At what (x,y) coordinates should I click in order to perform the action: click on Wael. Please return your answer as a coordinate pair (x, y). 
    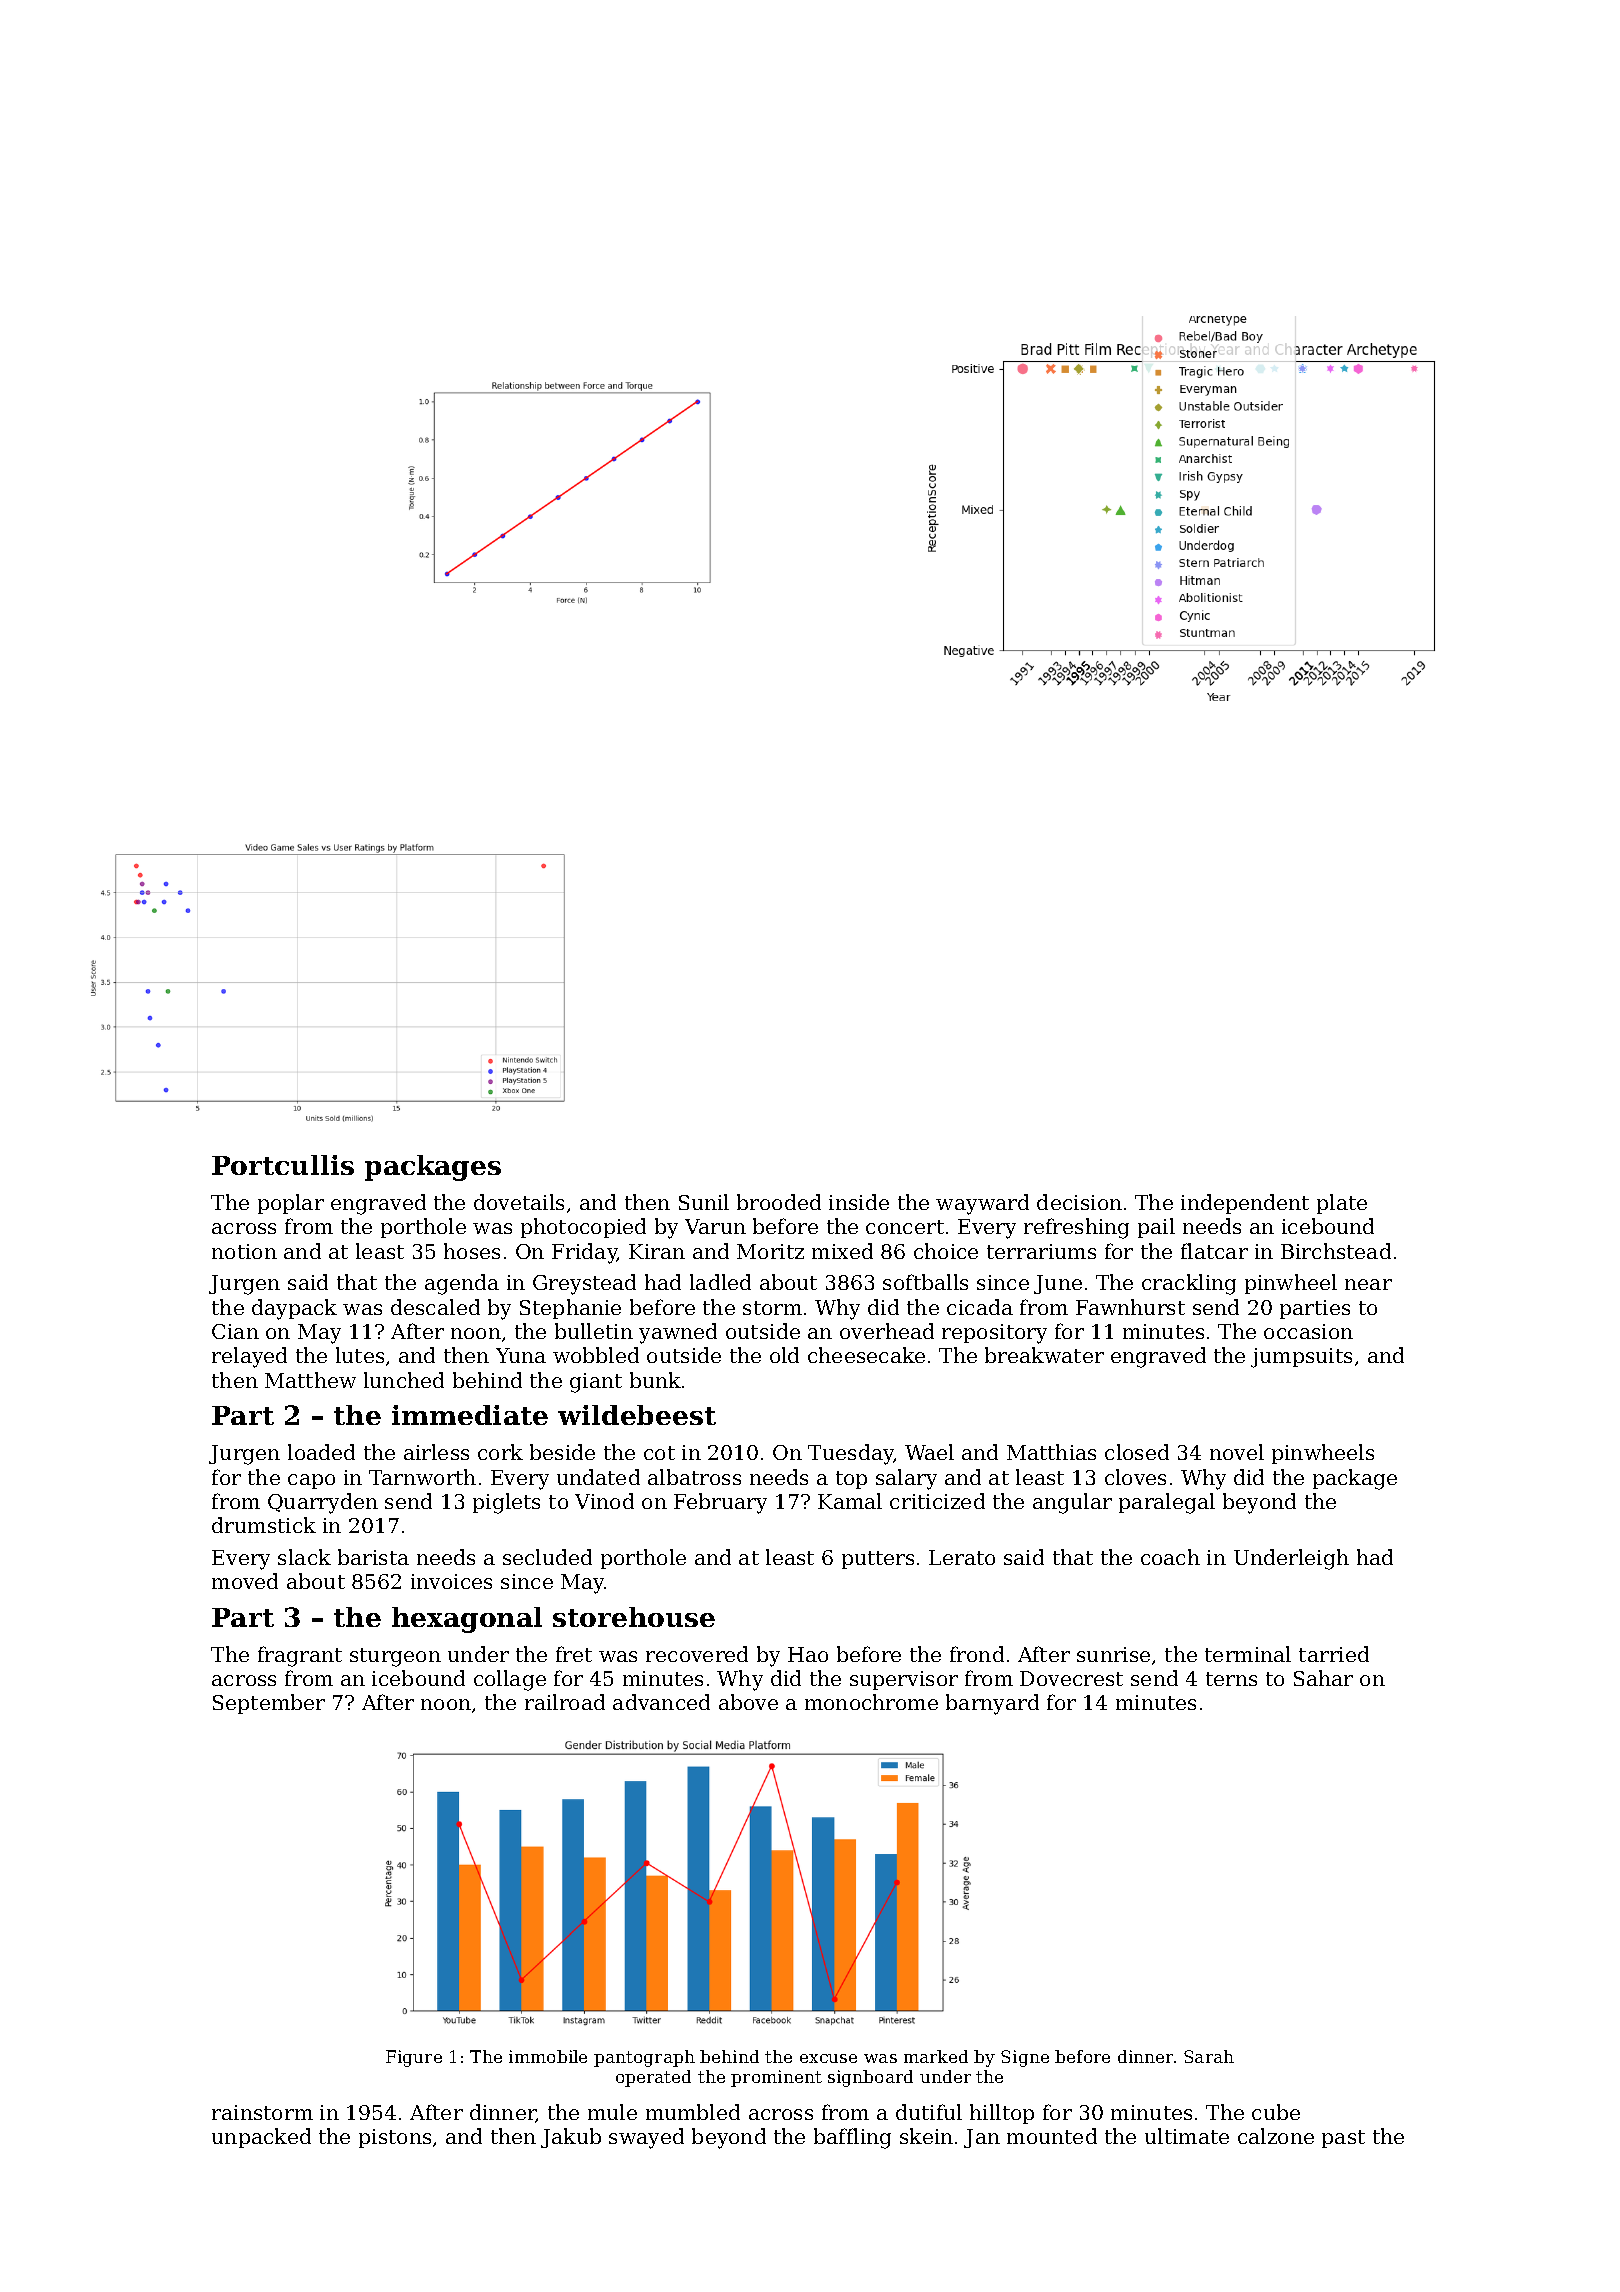
    Looking at the image, I should click on (929, 1452).
